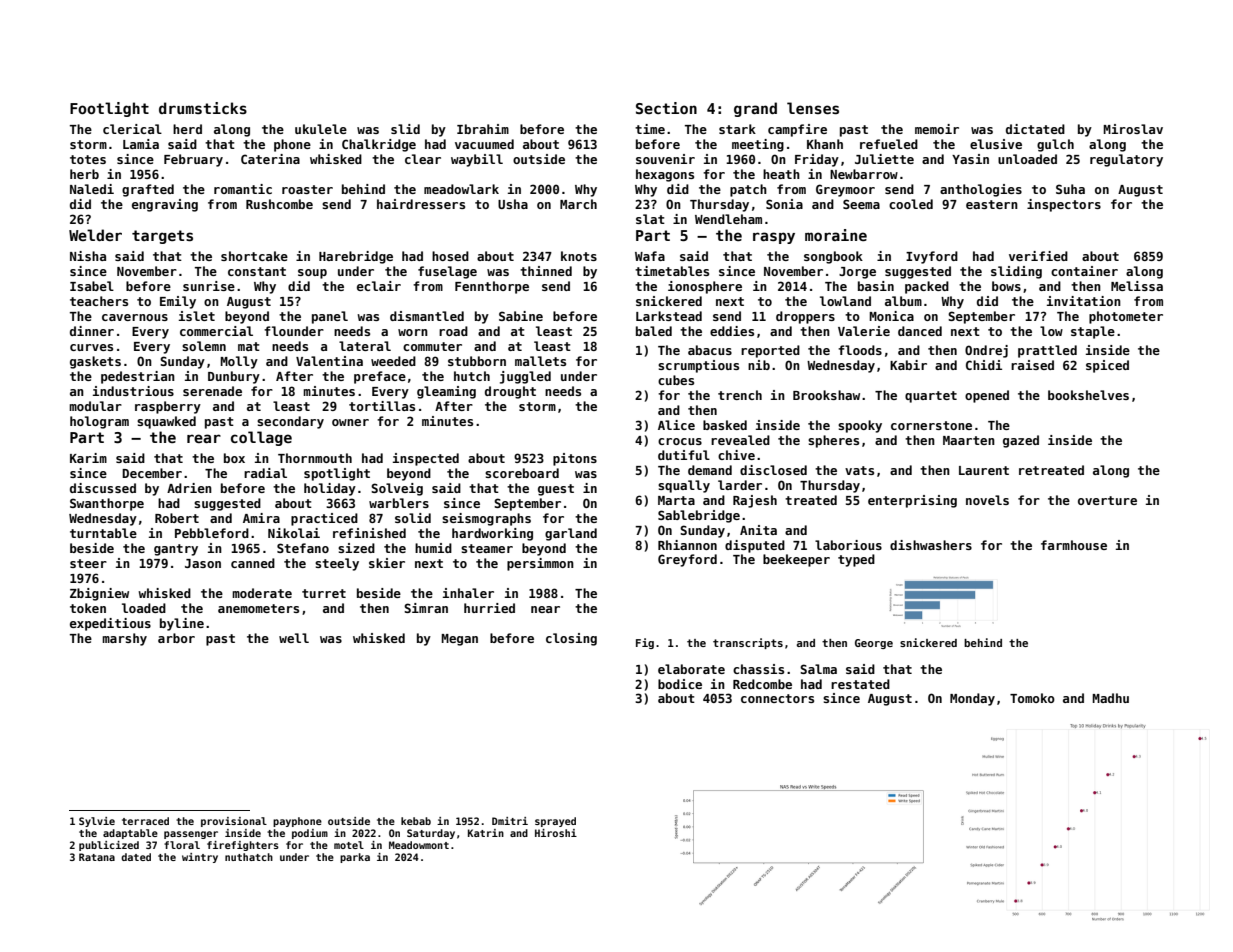 Image resolution: width=1233 pixels, height=952 pixels. I want to click on memoir, so click(937, 129).
